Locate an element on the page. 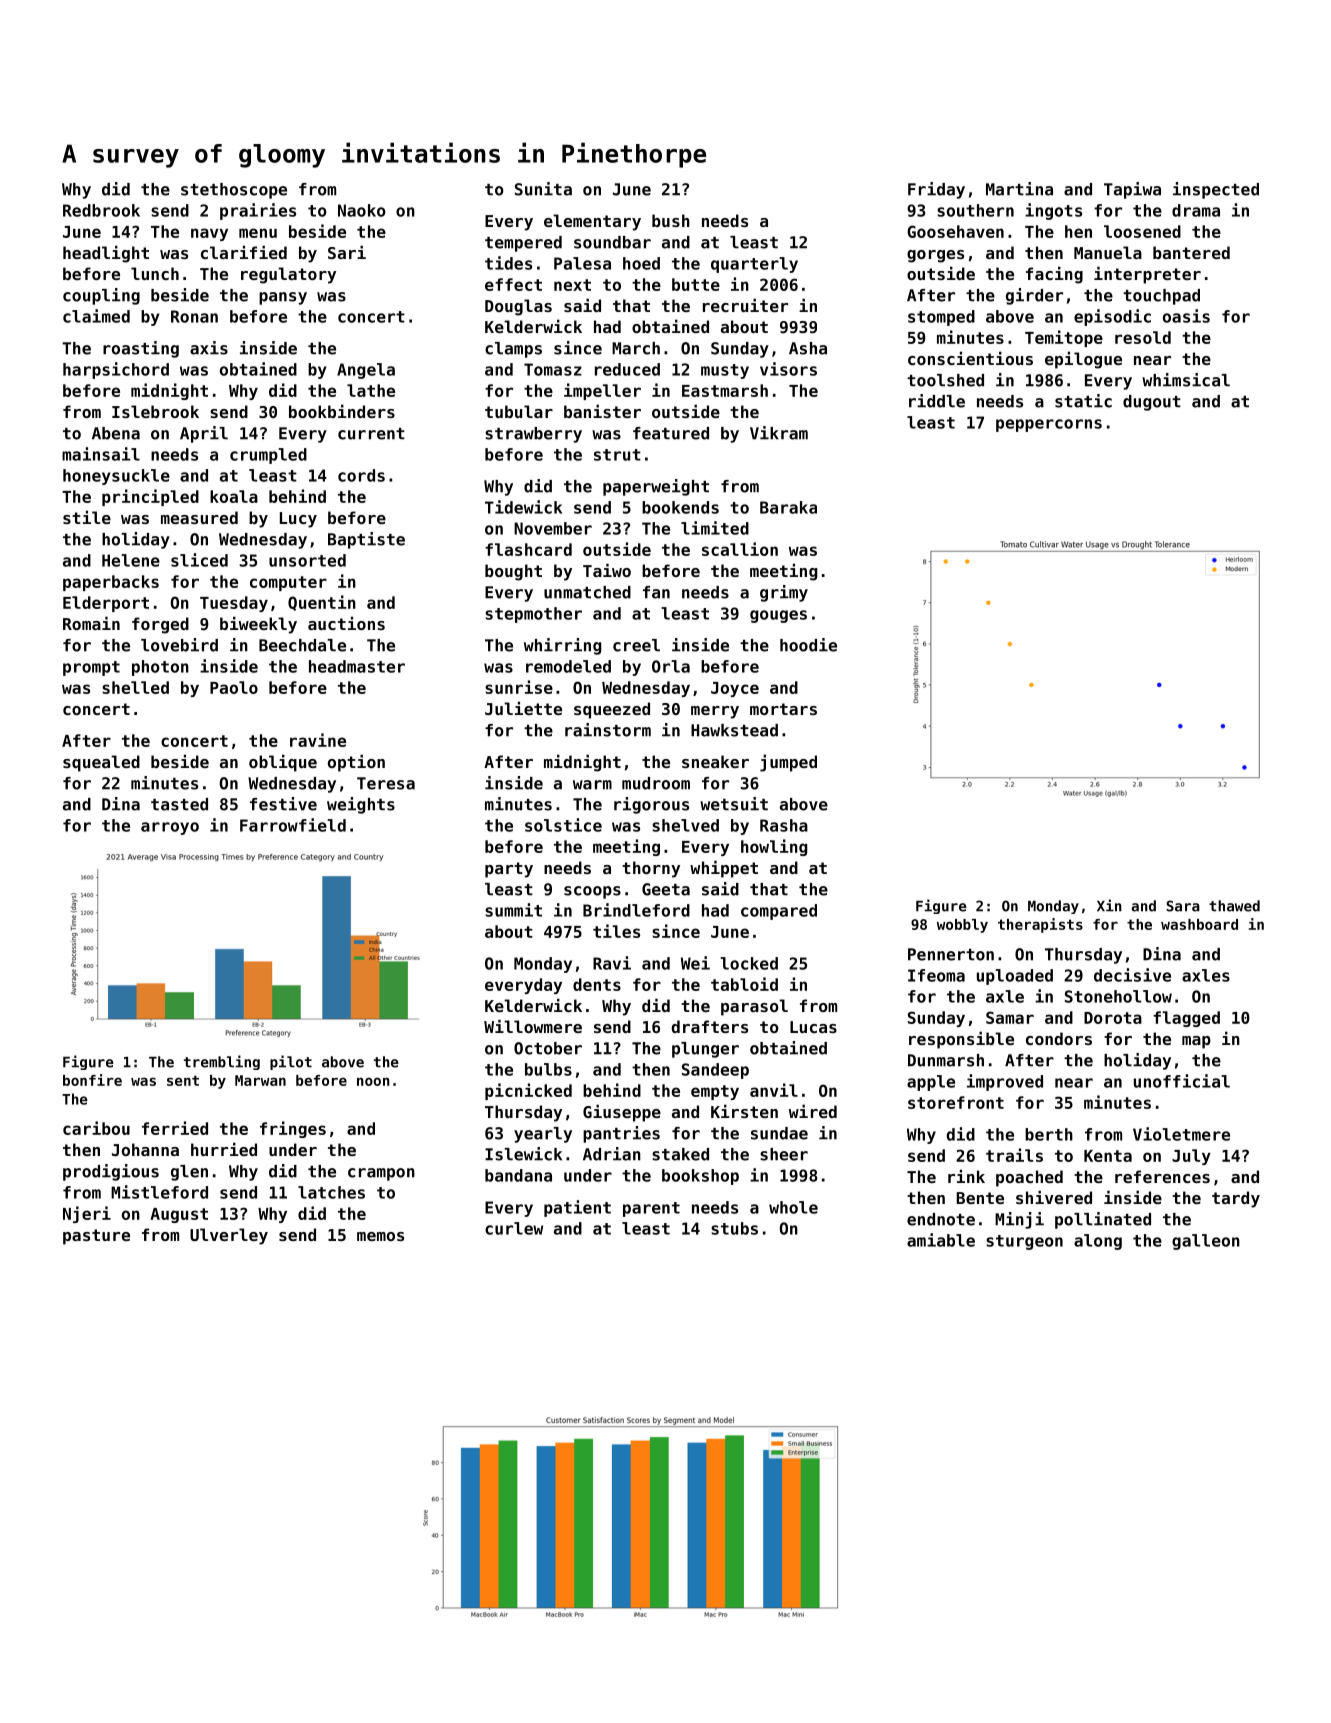 The height and width of the image is (1723, 1331). Vikram is located at coordinates (779, 433).
